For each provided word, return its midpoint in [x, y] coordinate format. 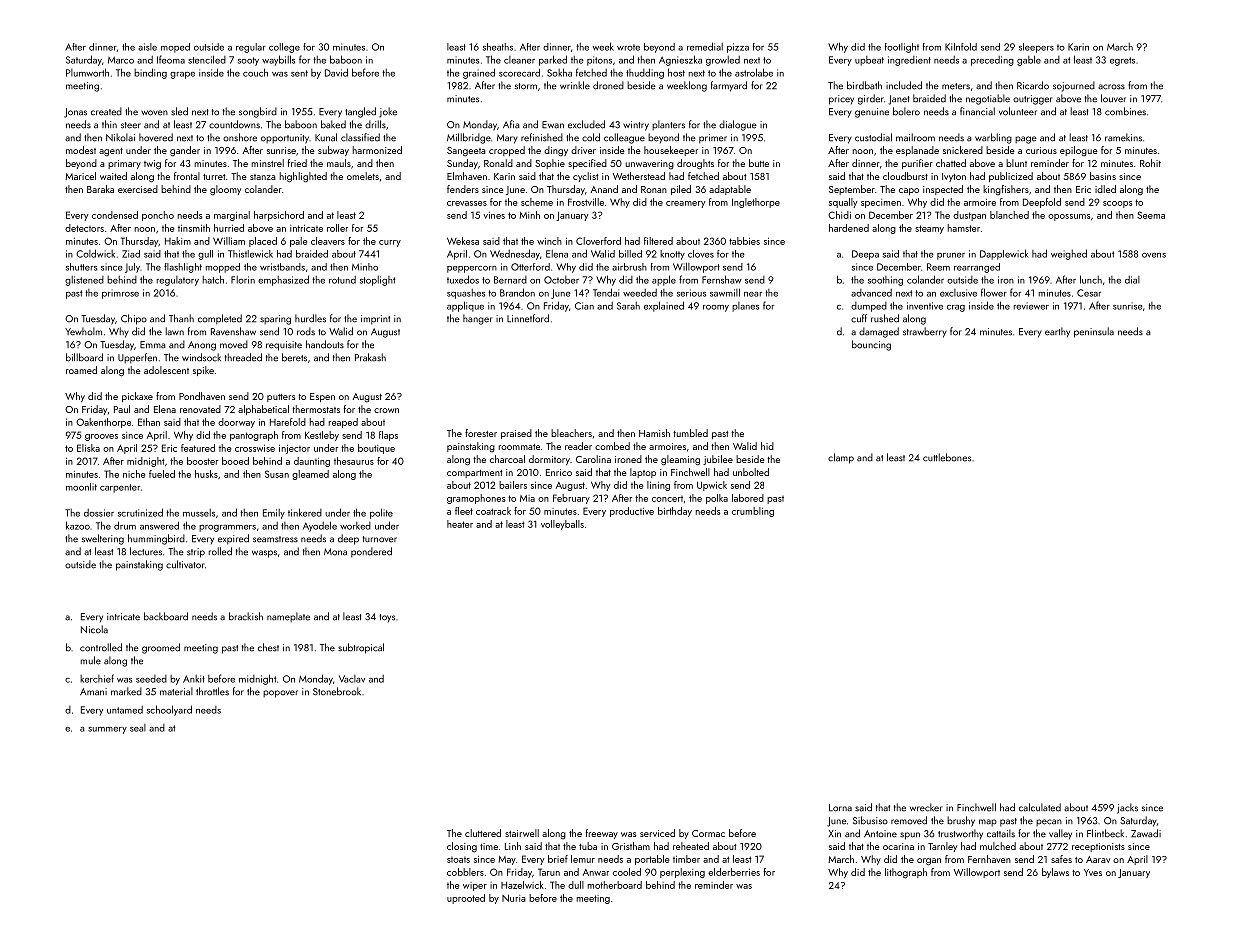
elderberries [734, 872]
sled [179, 111]
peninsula [1094, 332]
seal [138, 728]
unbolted [751, 472]
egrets [1122, 61]
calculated [1040, 807]
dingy [556, 151]
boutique [376, 449]
